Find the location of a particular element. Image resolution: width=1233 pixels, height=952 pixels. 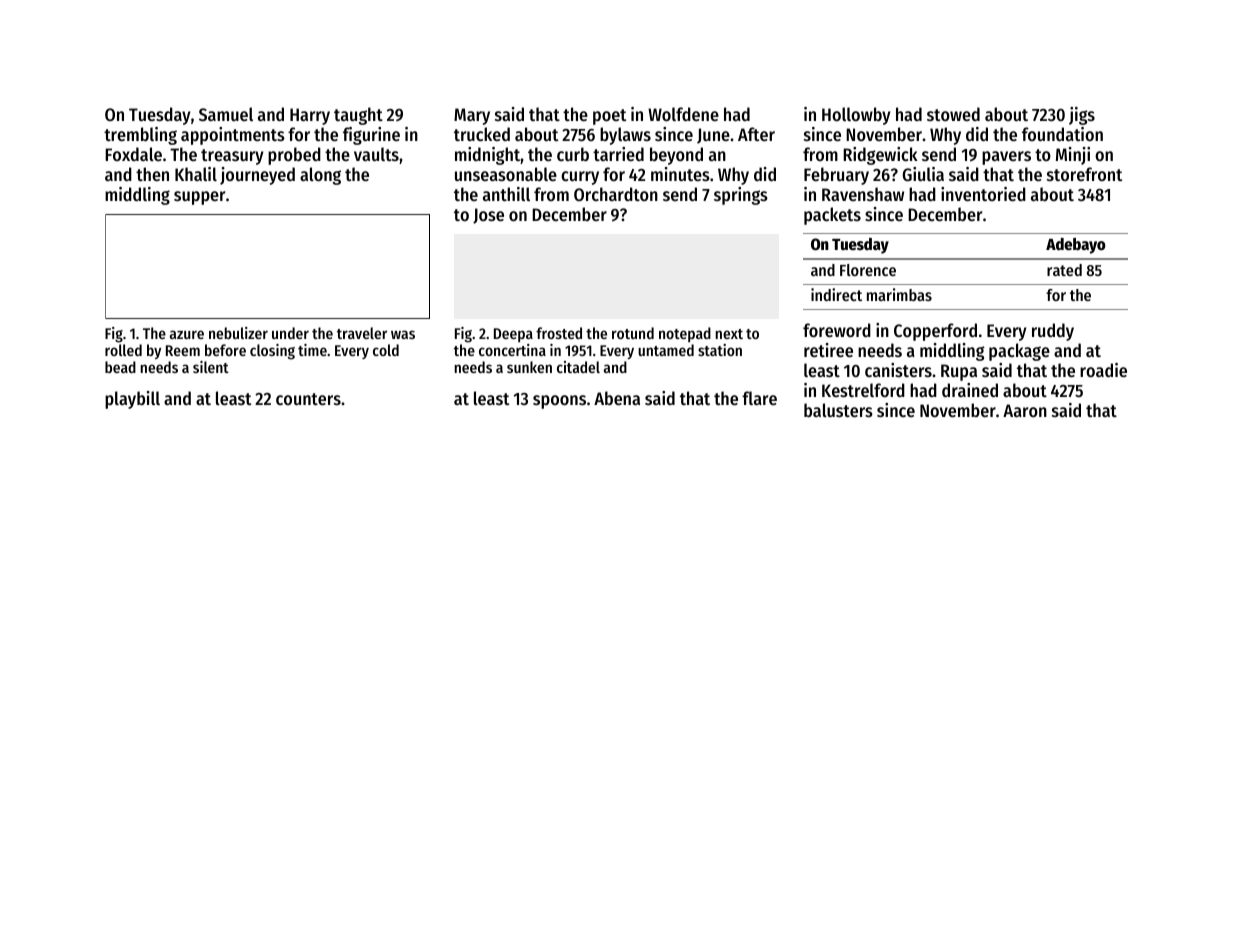

counters is located at coordinates (308, 399).
